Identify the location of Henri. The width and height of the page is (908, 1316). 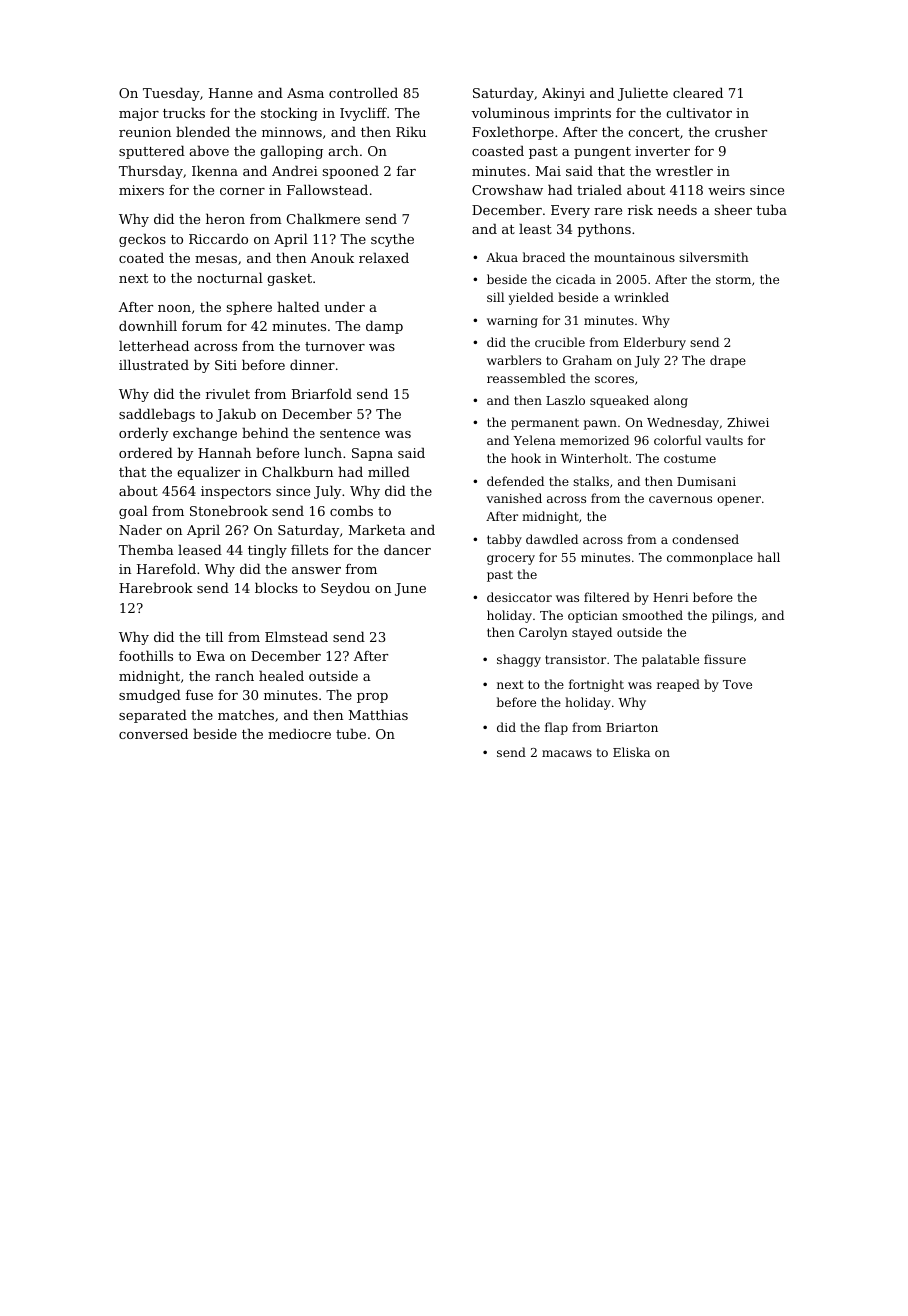
(671, 597).
